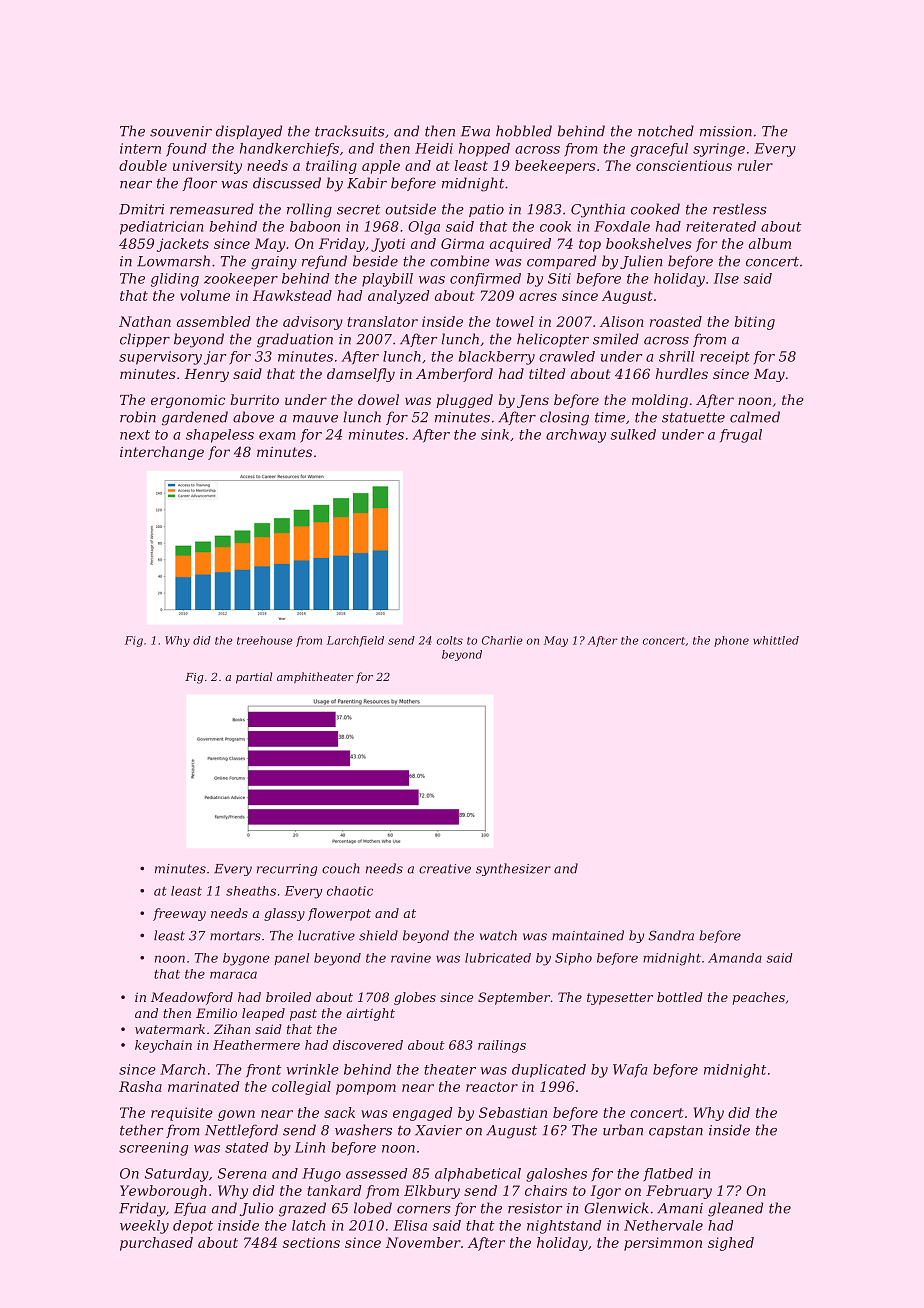  Describe the element at coordinates (366, 1089) in the screenshot. I see `pompom` at that location.
